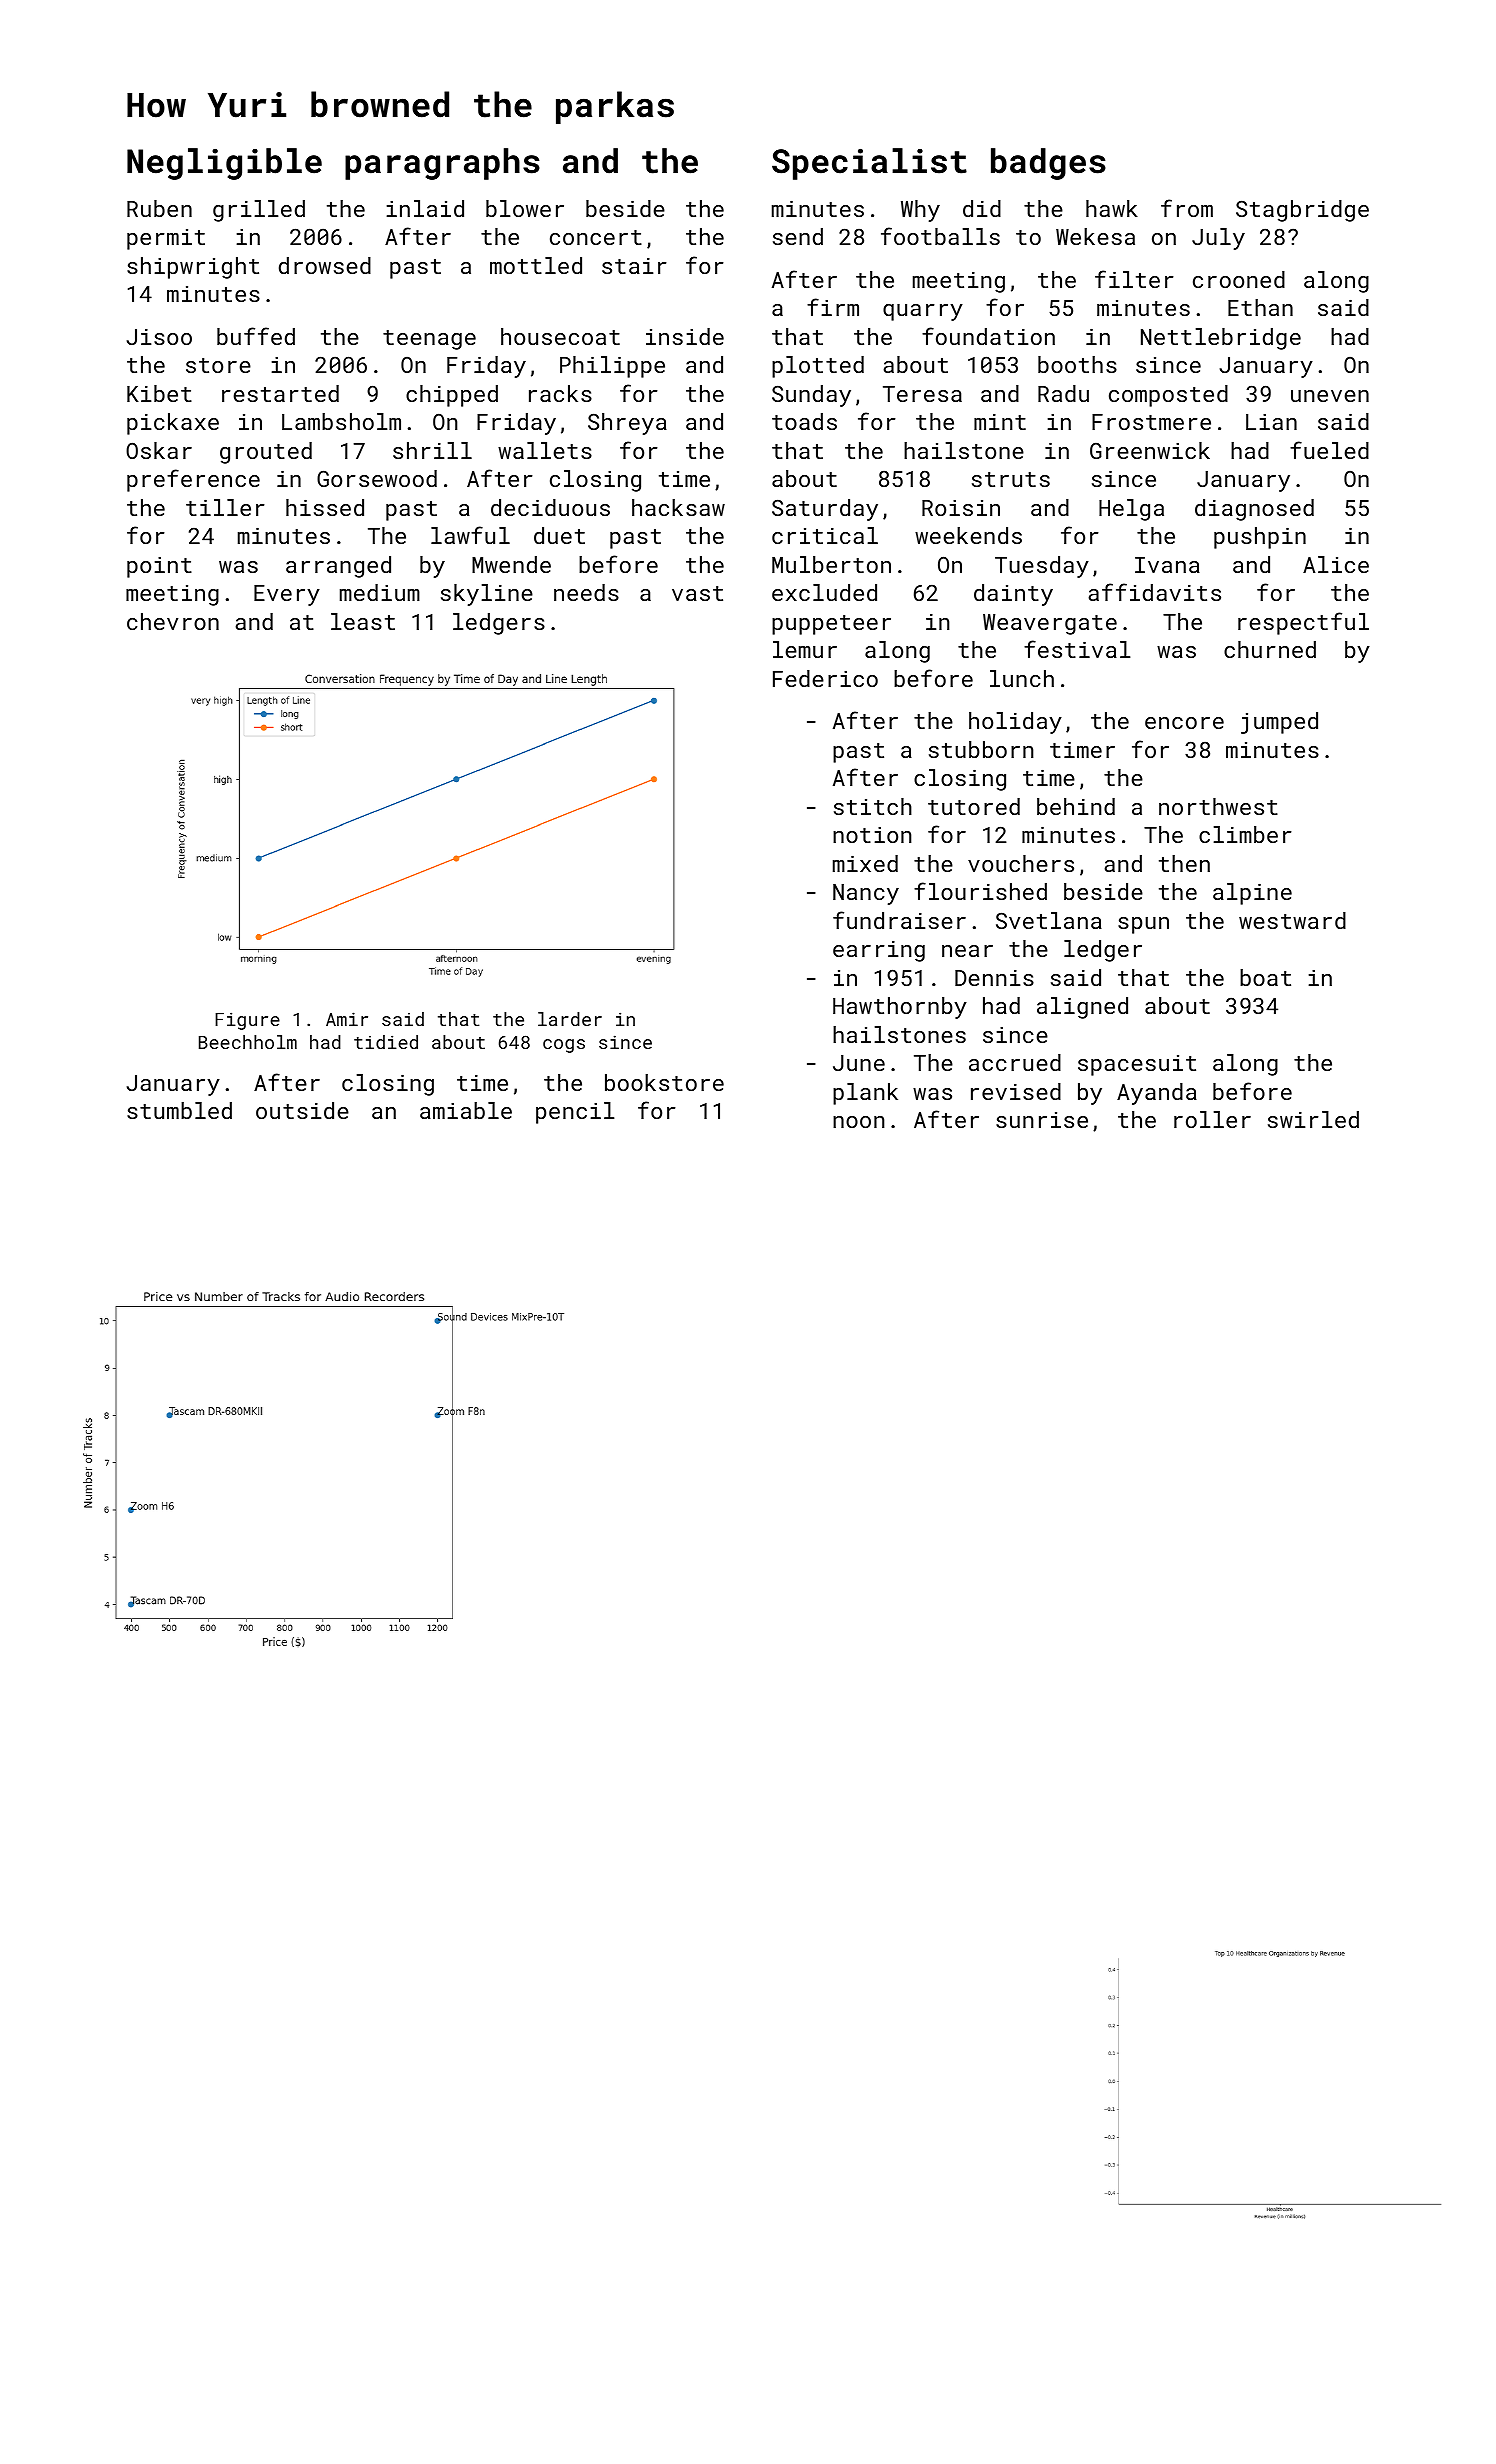 This image has width=1496, height=2464. What do you see at coordinates (347, 1019) in the image?
I see `Amir` at bounding box center [347, 1019].
